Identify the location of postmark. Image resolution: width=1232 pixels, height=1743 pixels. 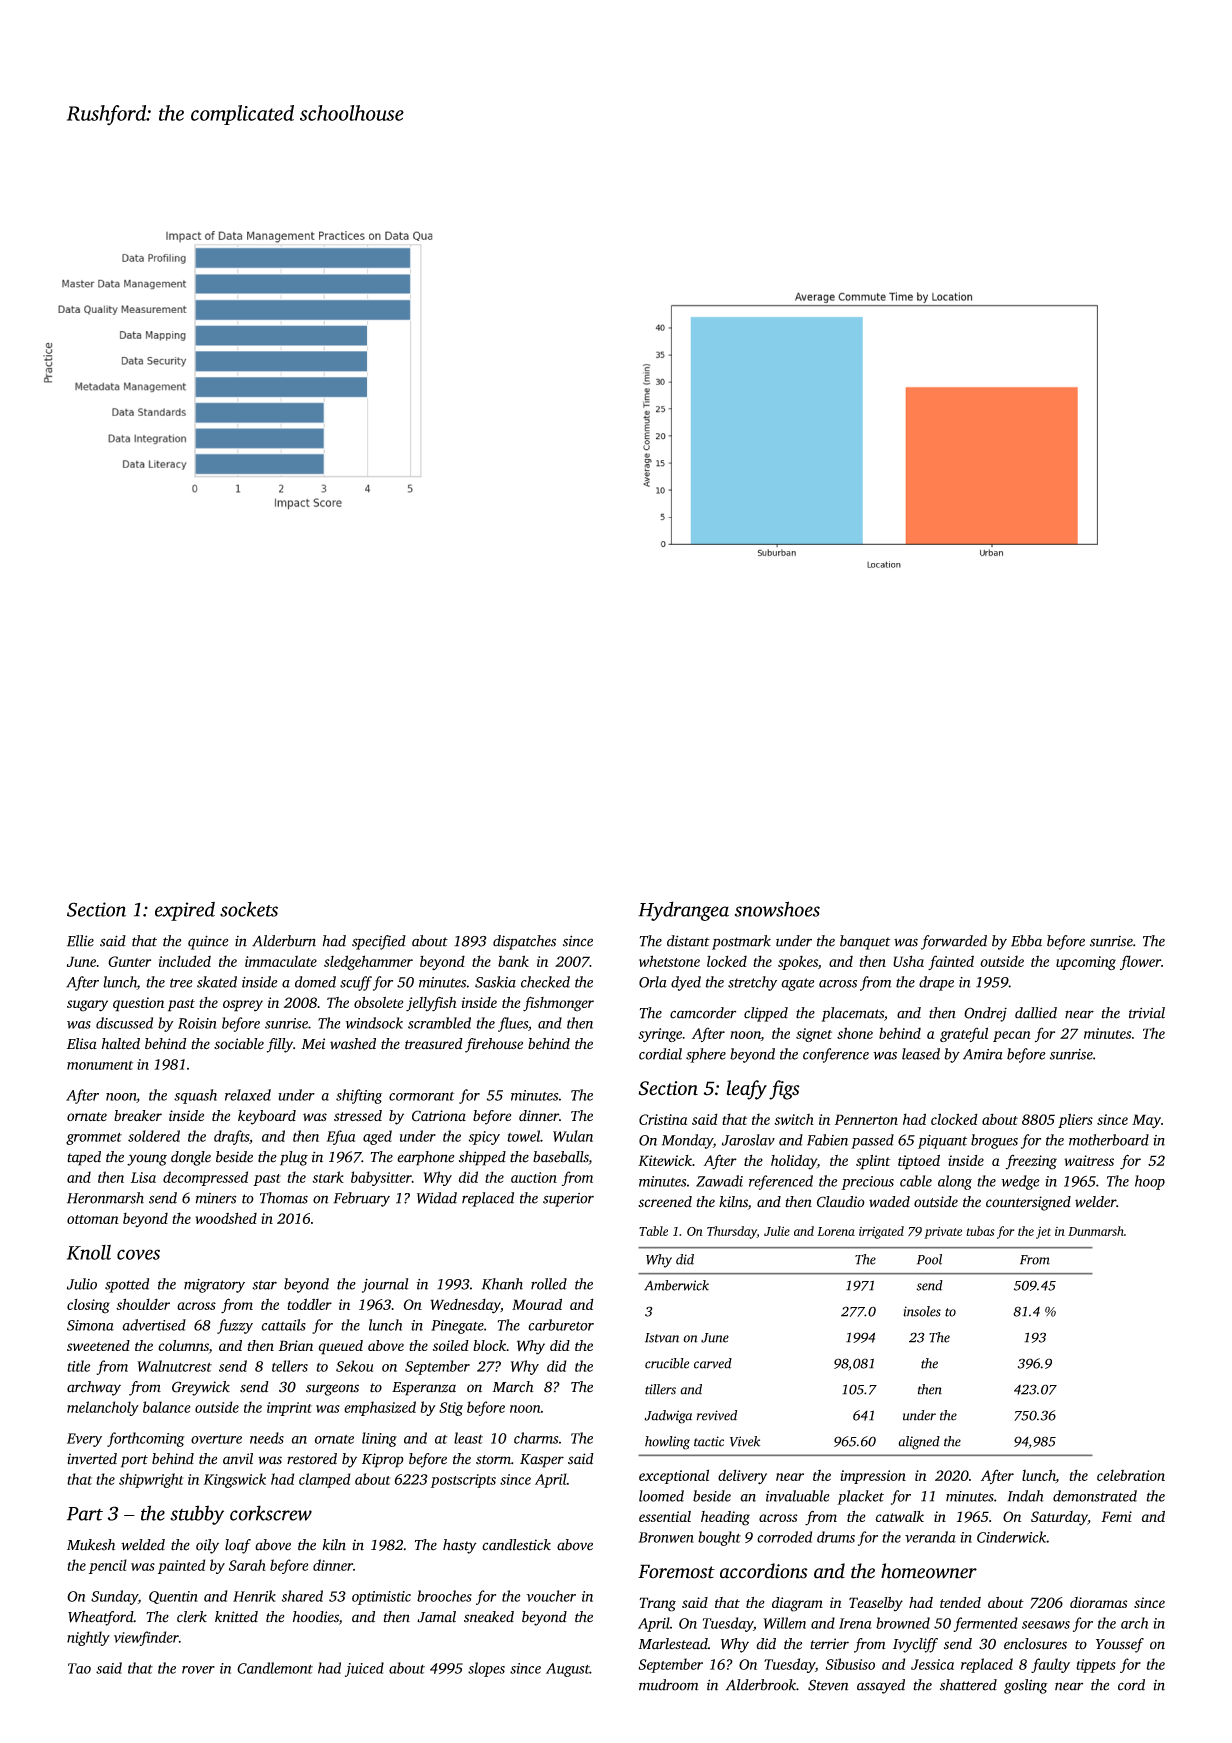
(741, 942).
